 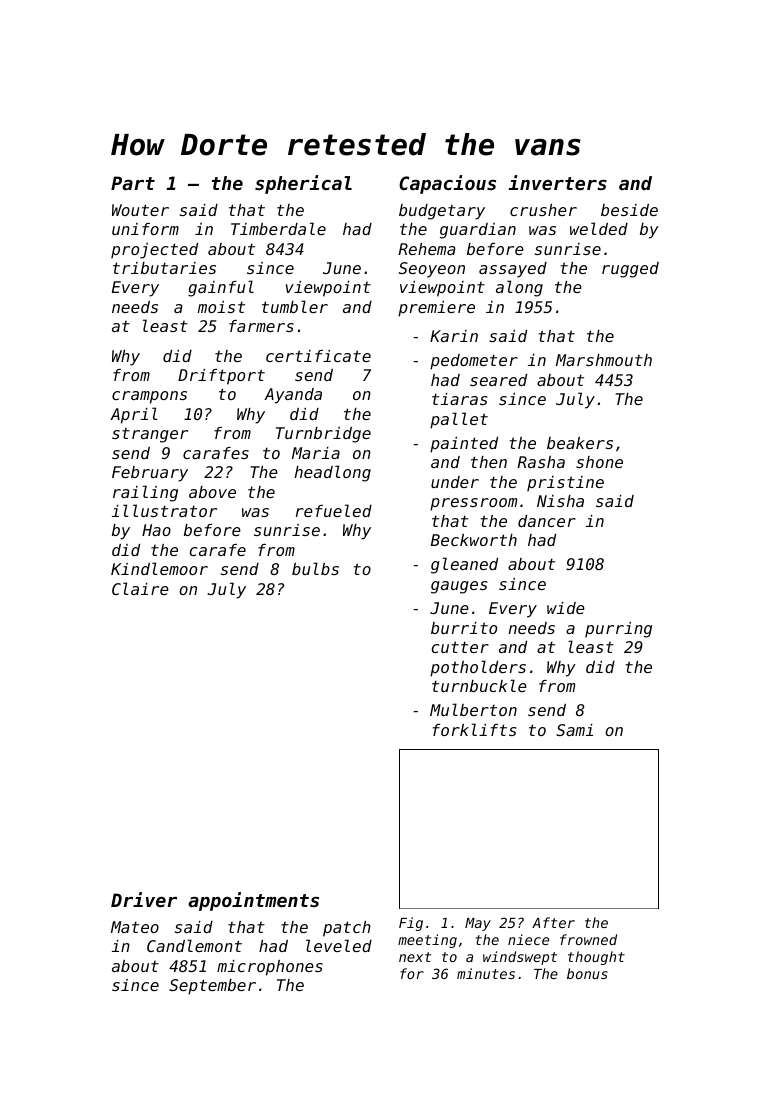 I want to click on Maria, so click(x=316, y=453).
